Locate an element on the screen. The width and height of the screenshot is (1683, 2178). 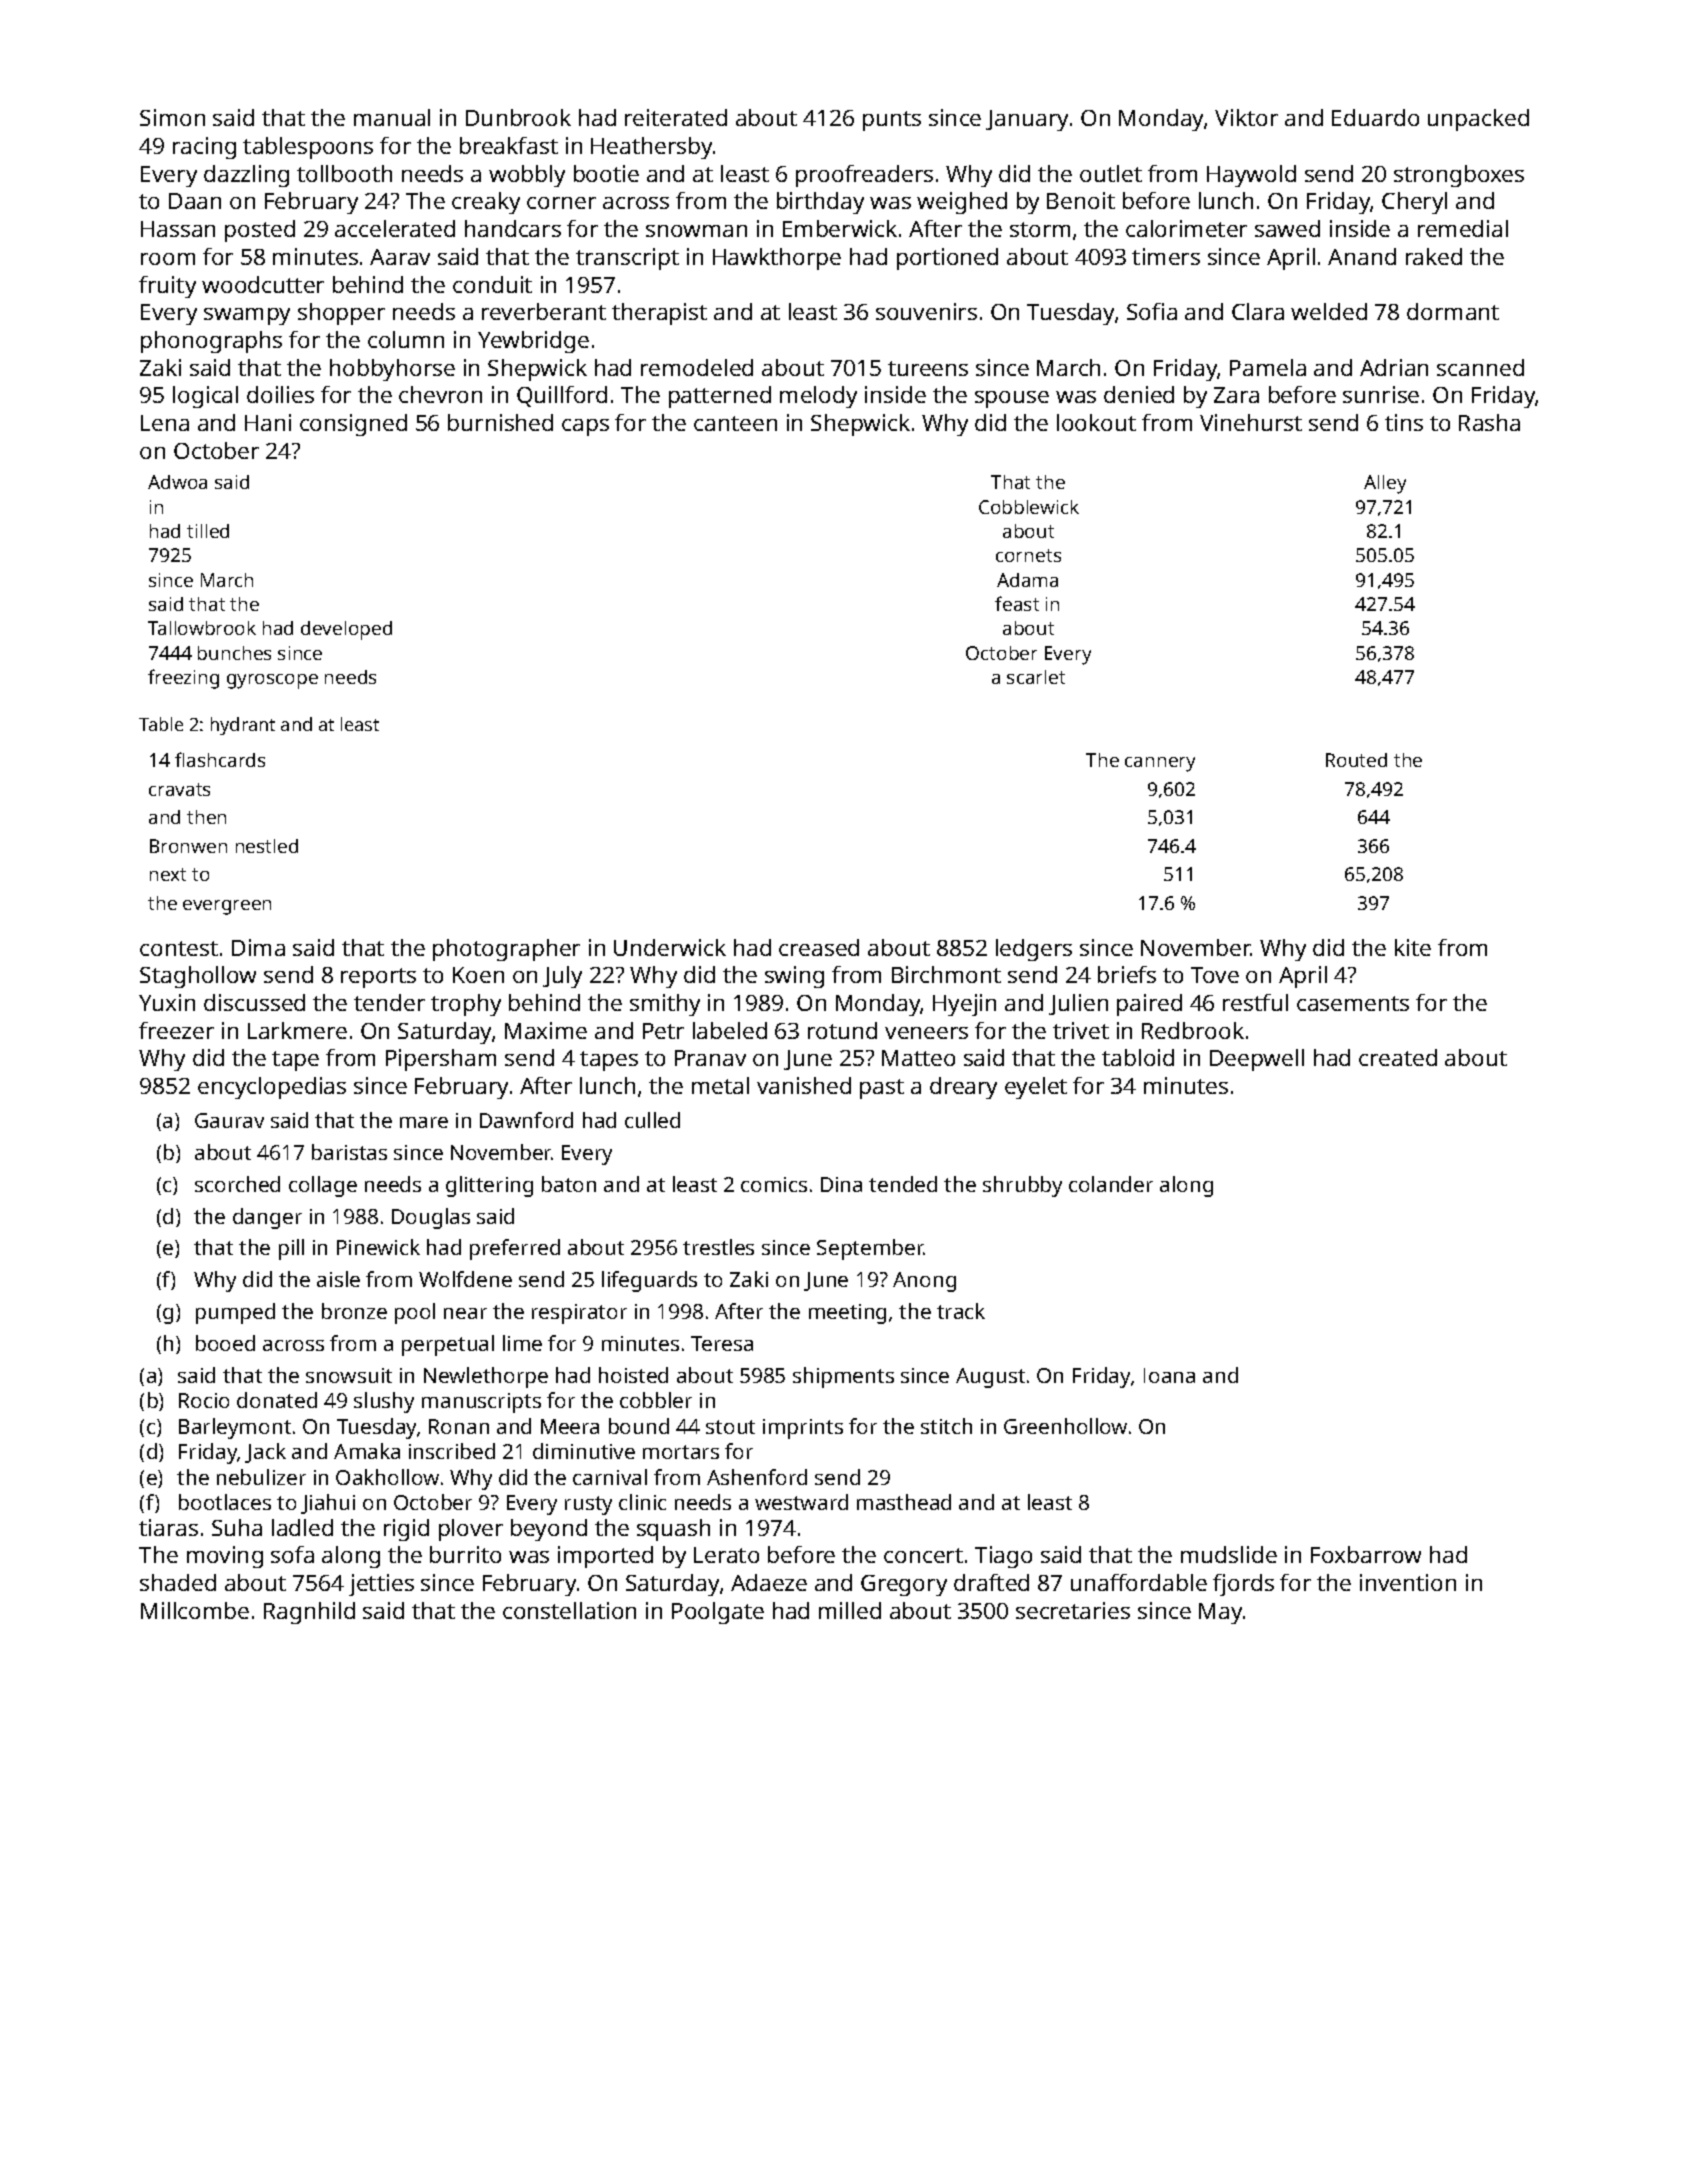
Dunbrook is located at coordinates (518, 117).
